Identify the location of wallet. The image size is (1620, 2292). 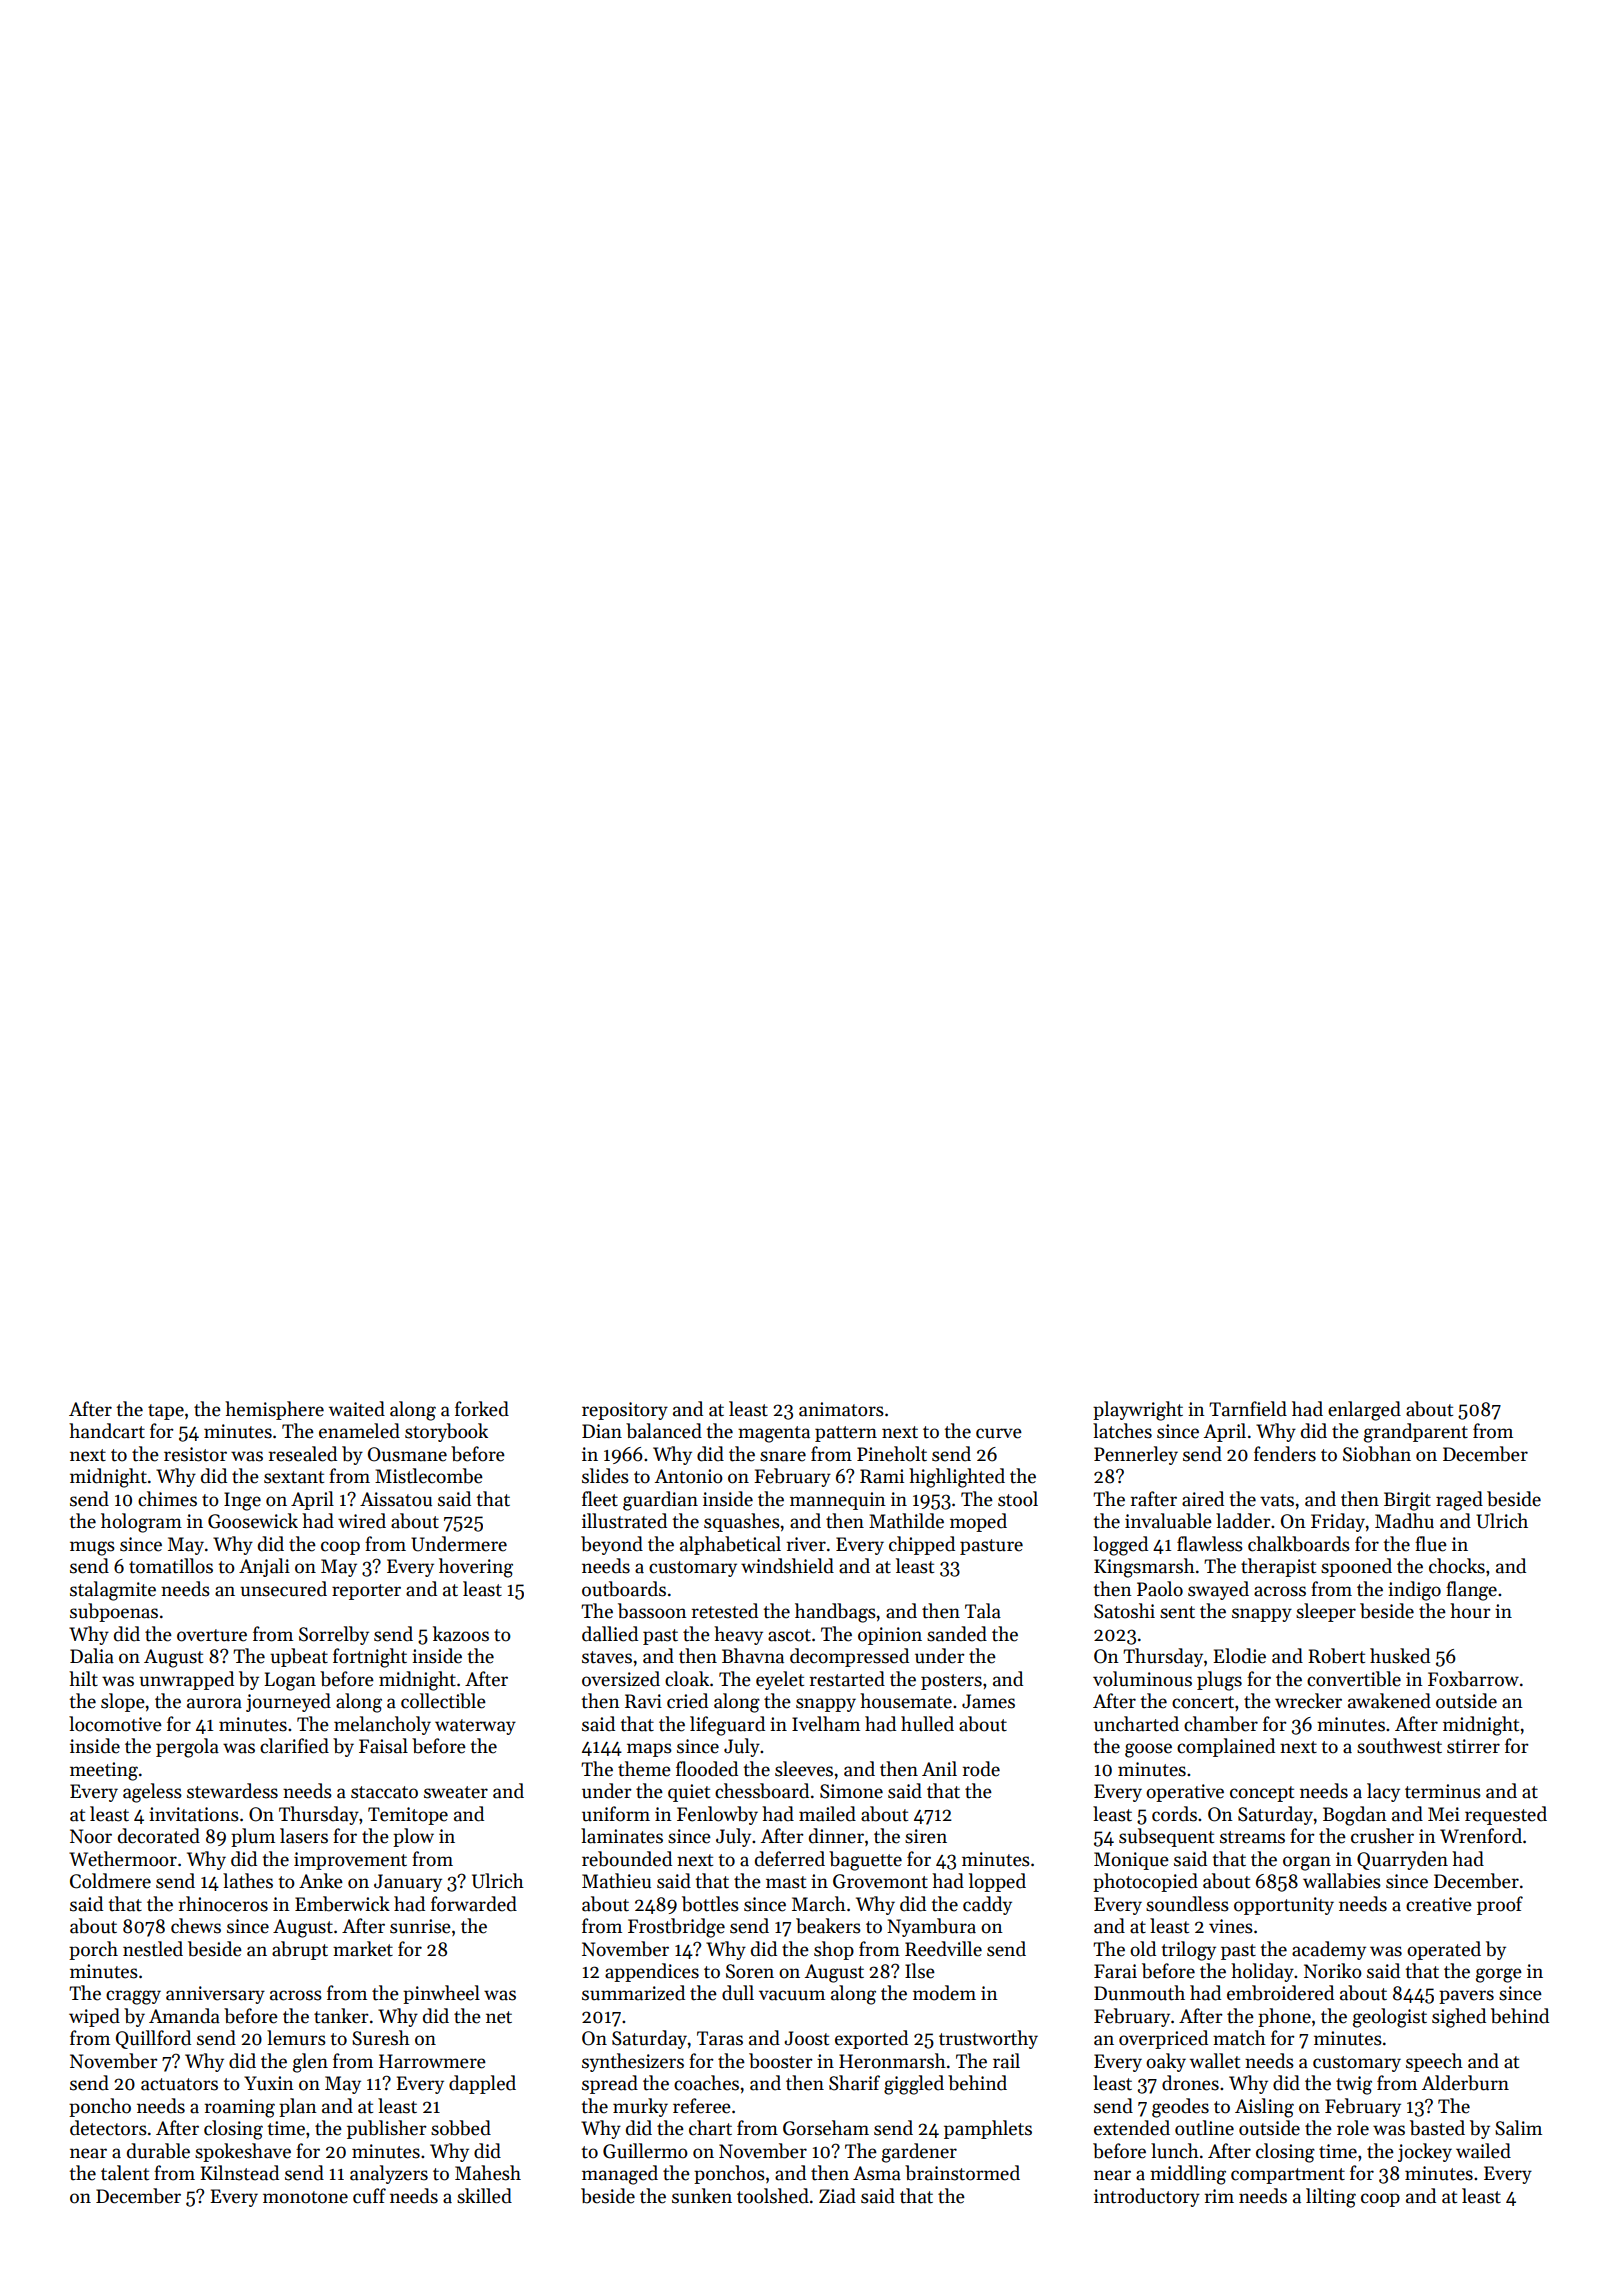
(1215, 2061).
